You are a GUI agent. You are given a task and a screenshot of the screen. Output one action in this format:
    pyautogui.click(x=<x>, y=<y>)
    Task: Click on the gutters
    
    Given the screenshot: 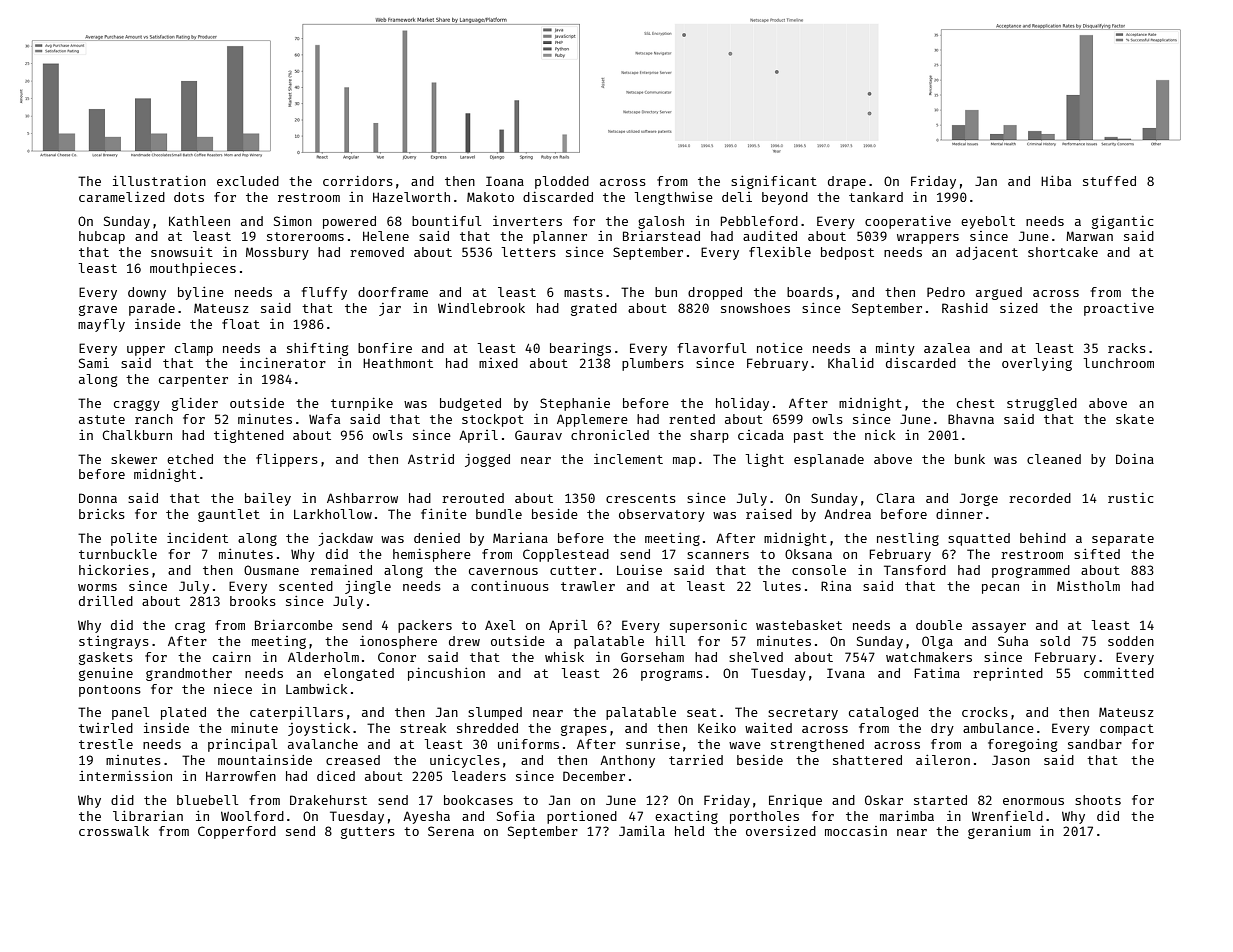 What is the action you would take?
    pyautogui.click(x=368, y=833)
